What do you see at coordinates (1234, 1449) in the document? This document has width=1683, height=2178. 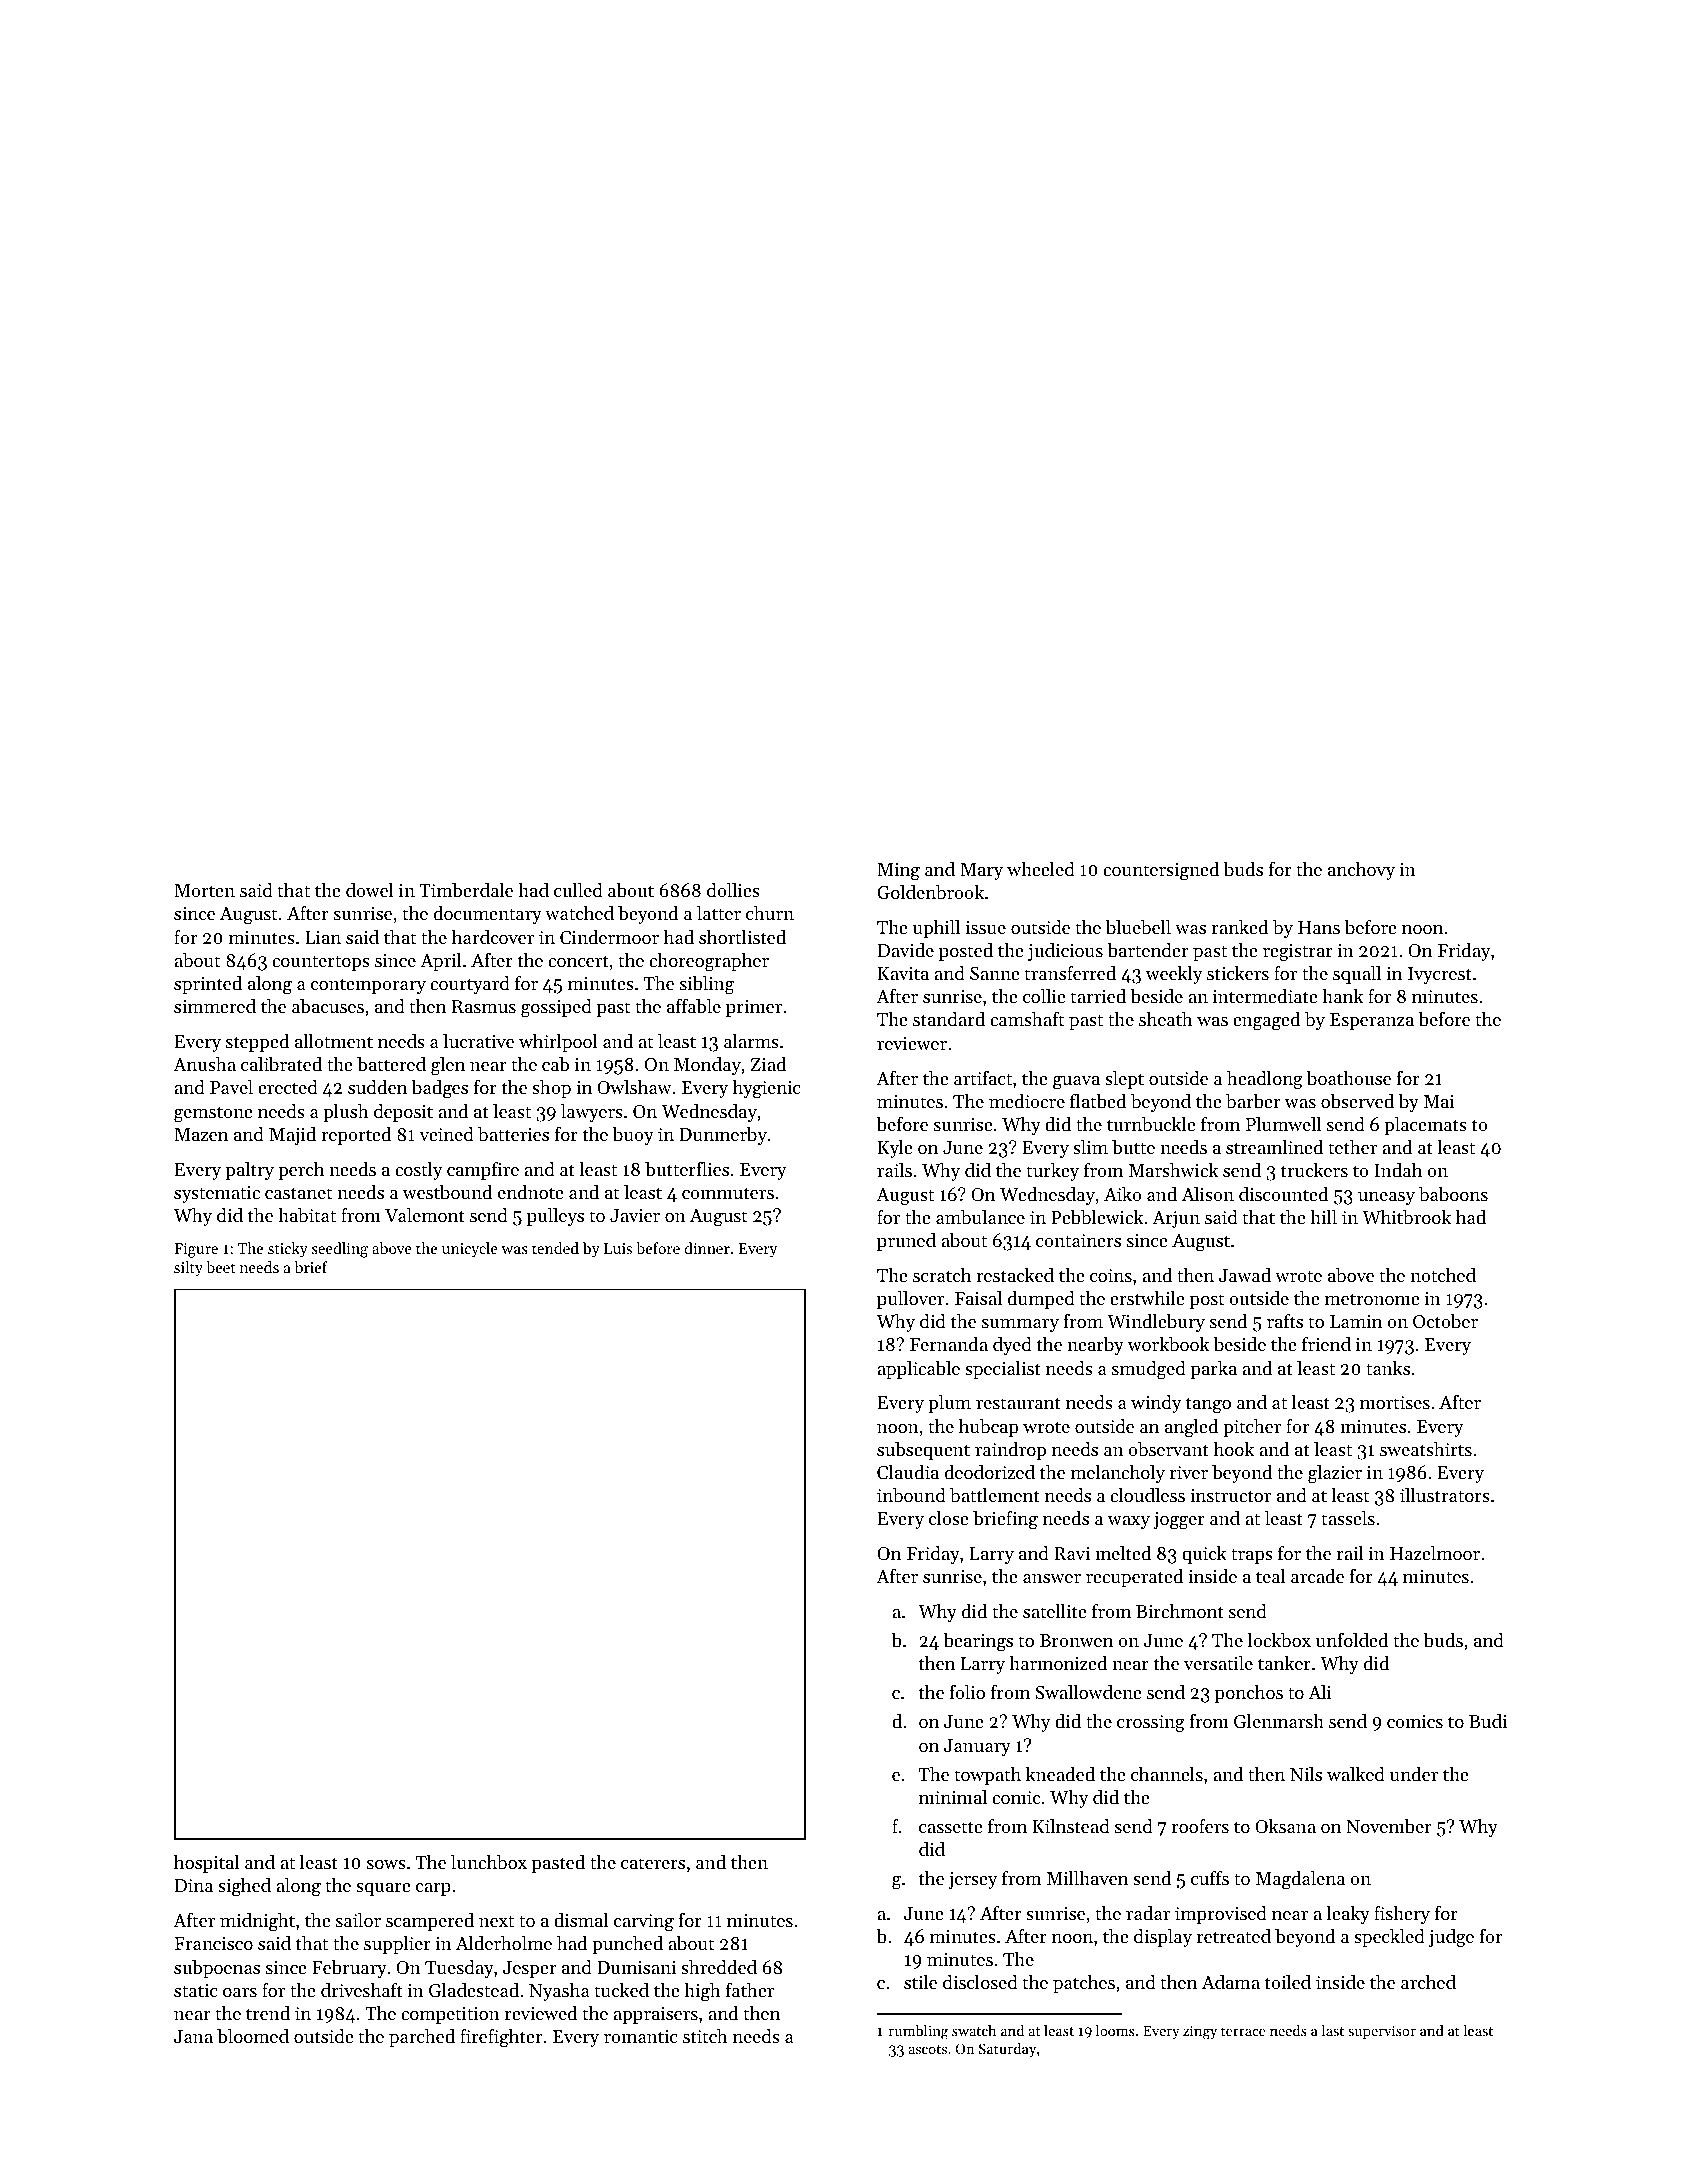 I see `hook` at bounding box center [1234, 1449].
